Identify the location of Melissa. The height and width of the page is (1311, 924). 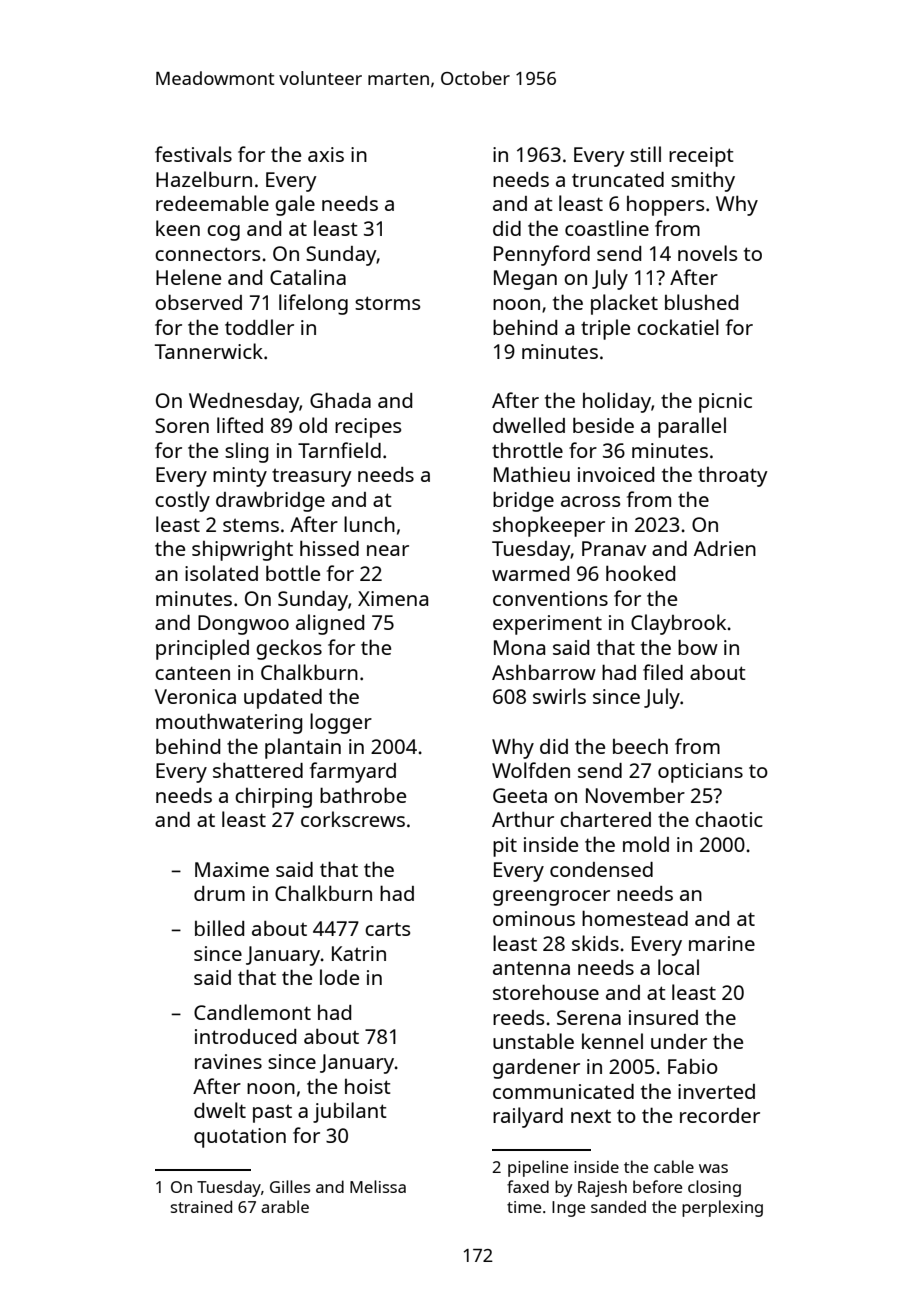
(378, 1186).
